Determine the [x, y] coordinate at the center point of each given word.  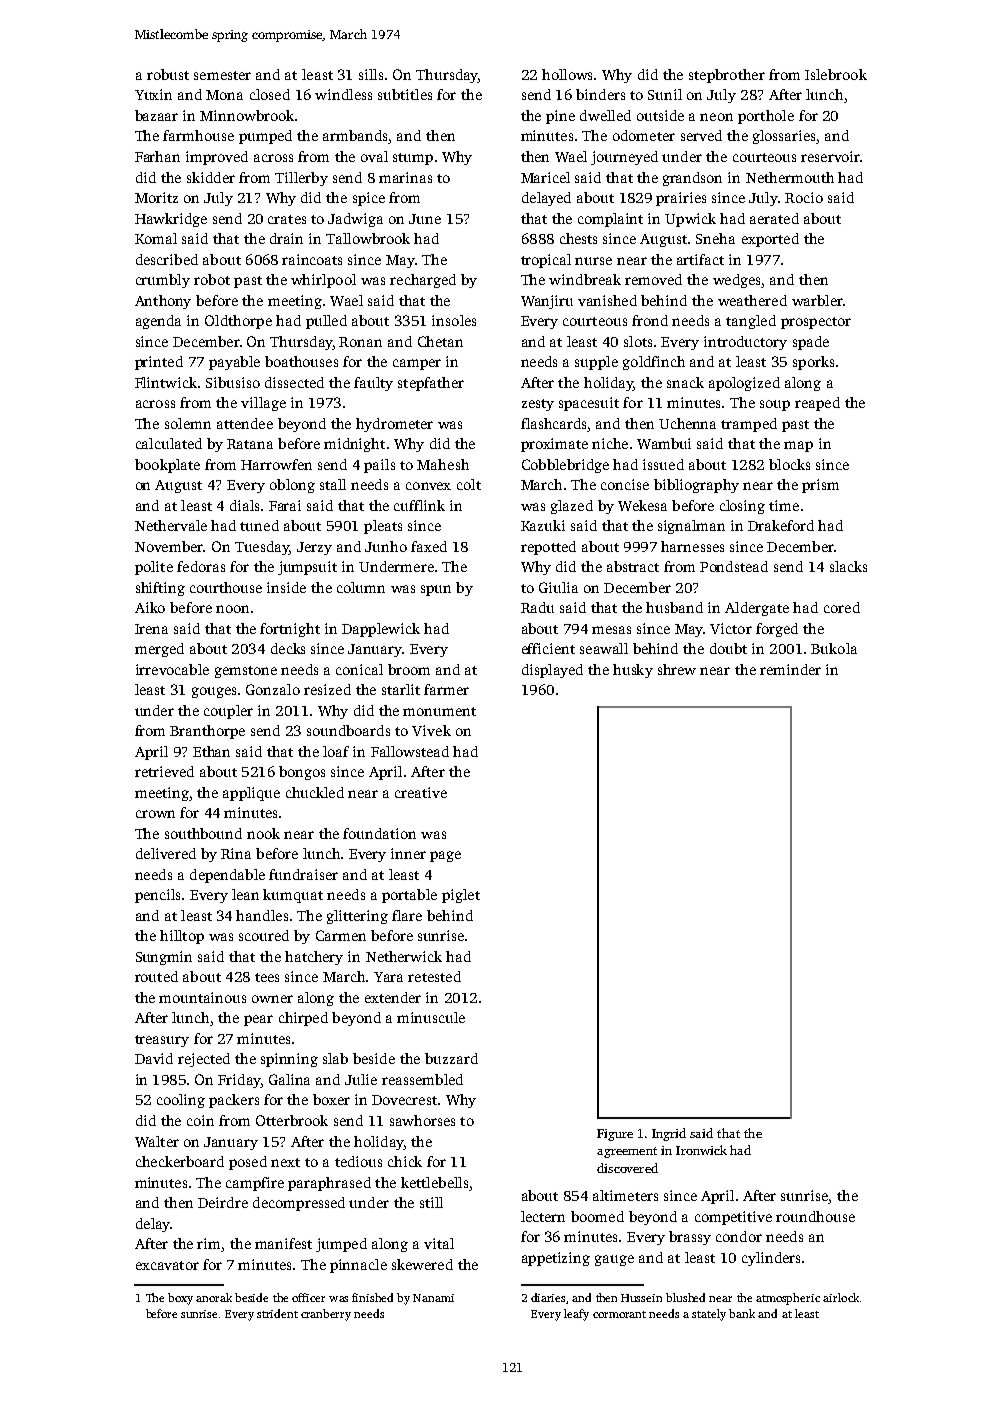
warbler [817, 300]
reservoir [830, 156]
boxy [180, 1299]
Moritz [156, 197]
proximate [554, 445]
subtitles [405, 94]
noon [232, 609]
